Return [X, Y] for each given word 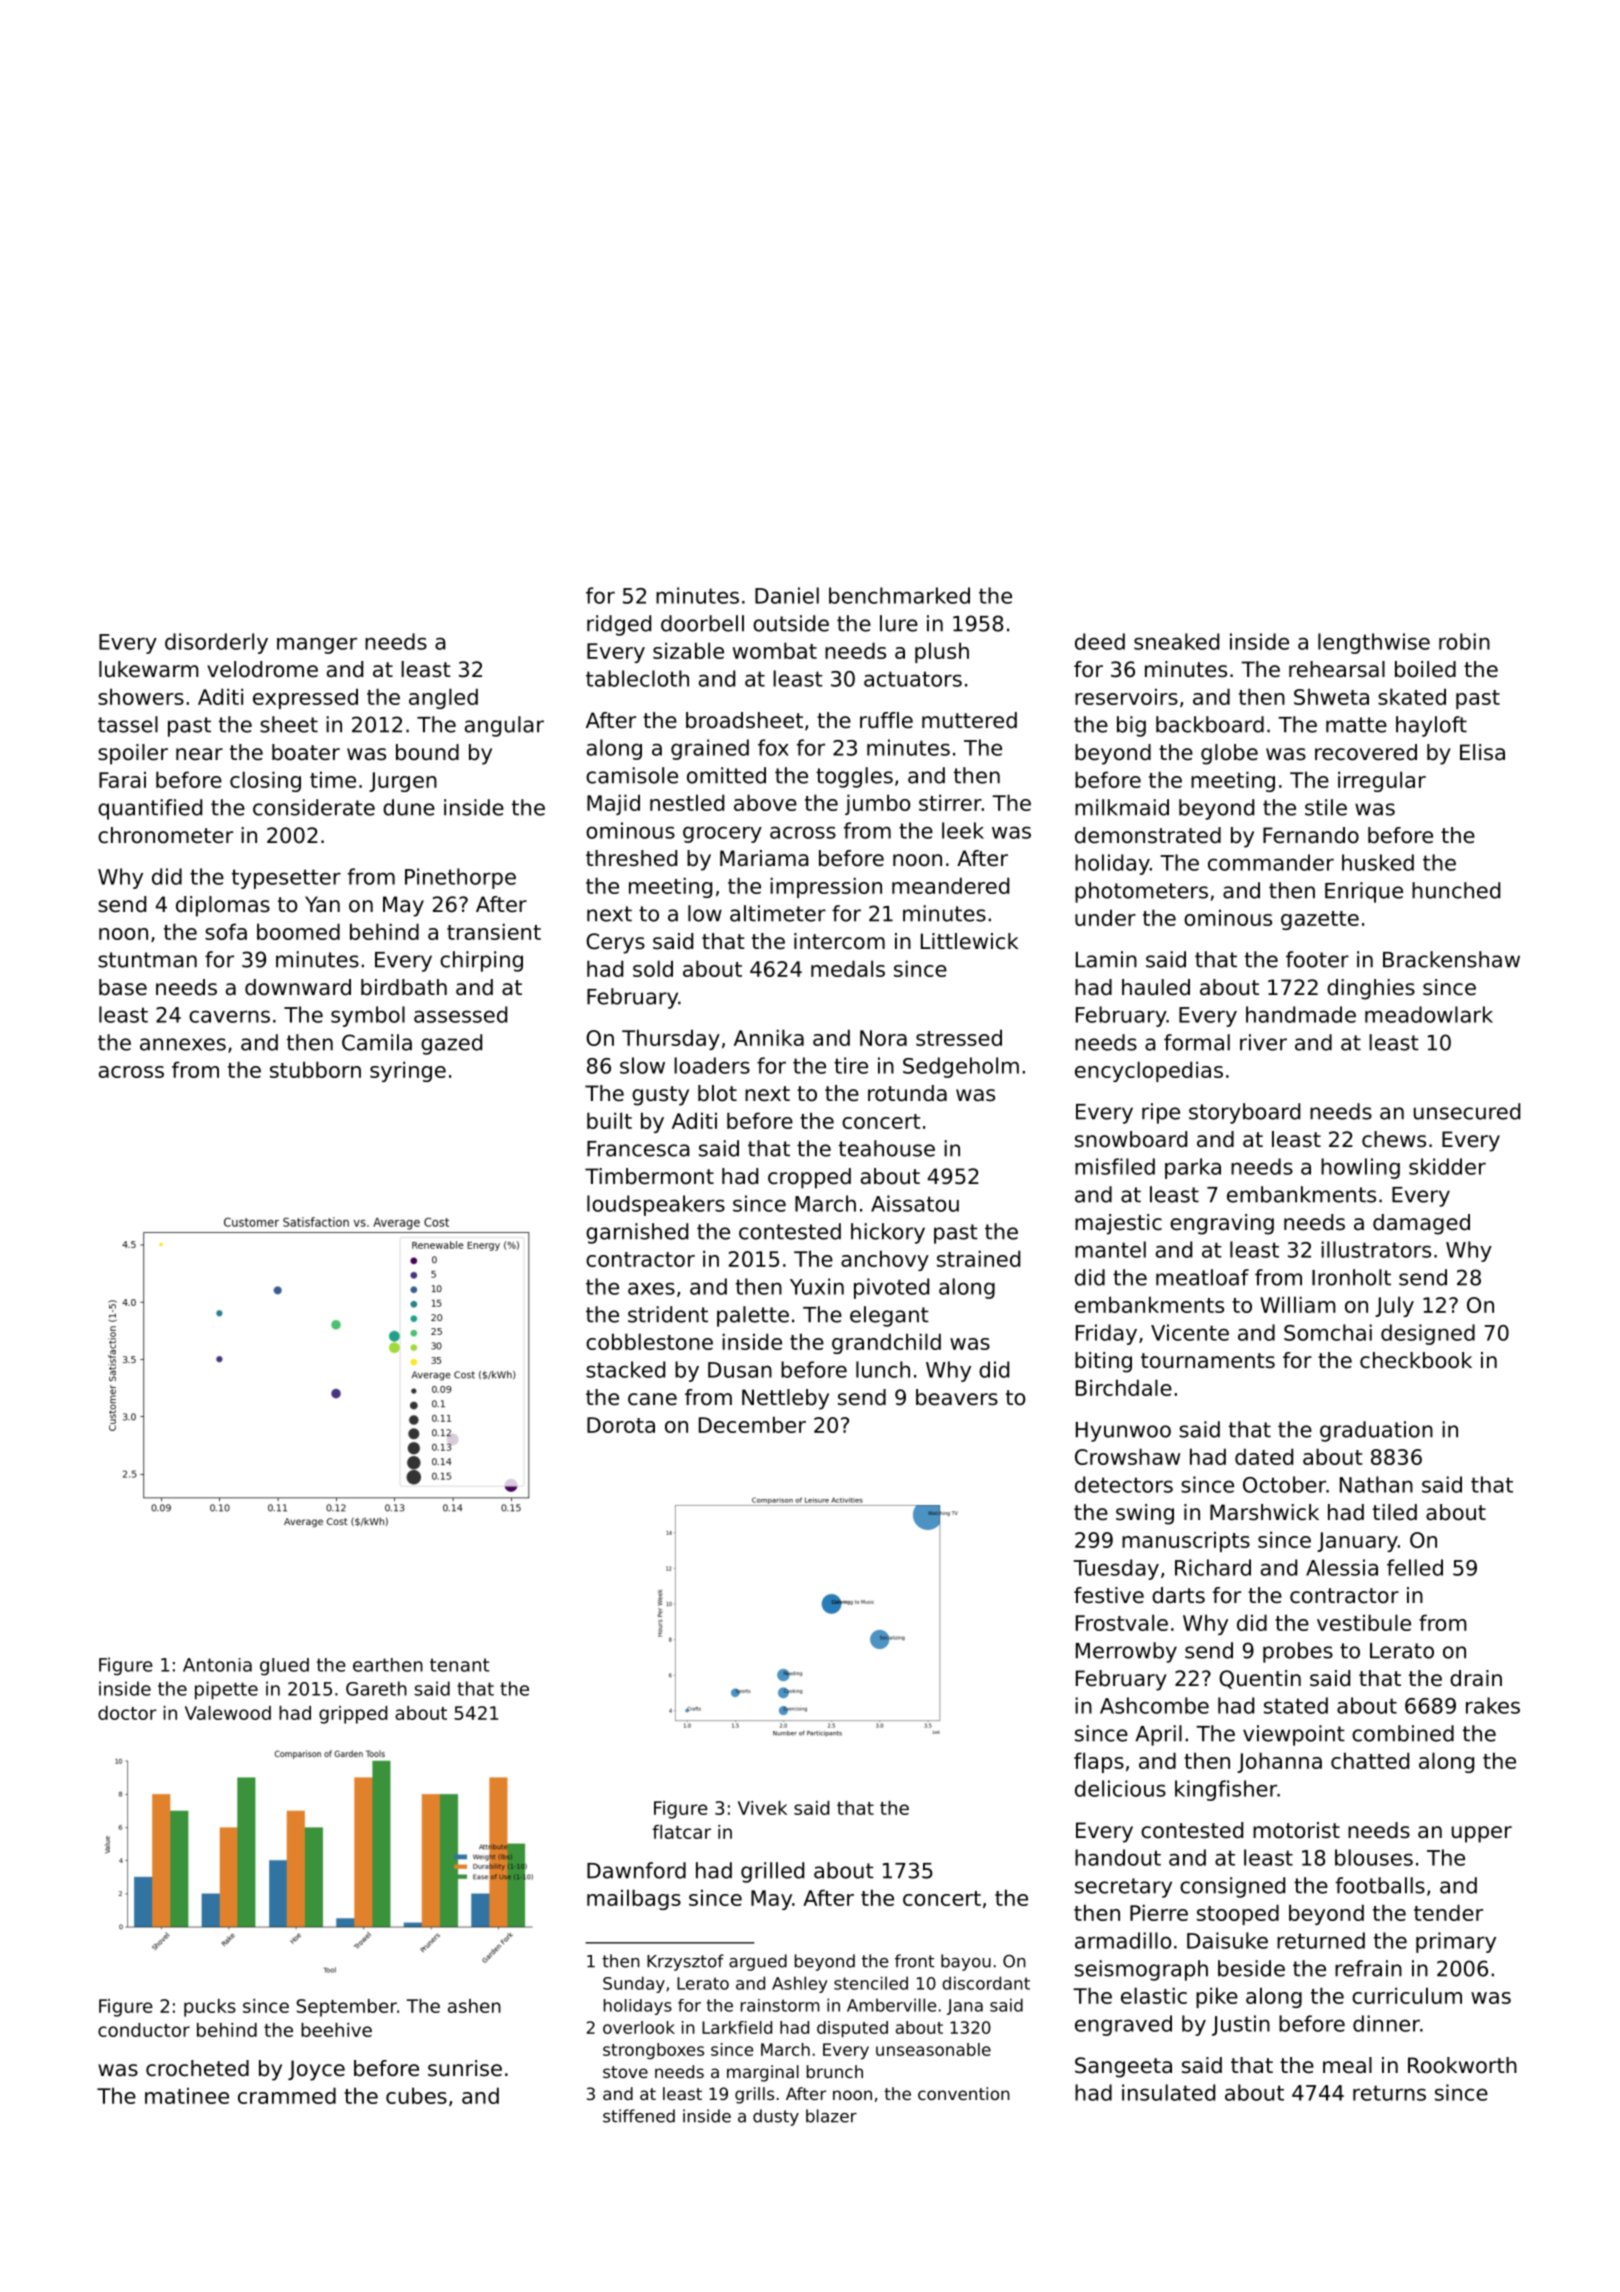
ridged [619, 625]
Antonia [217, 1665]
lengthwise [1374, 643]
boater [306, 752]
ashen [474, 2006]
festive [1109, 1595]
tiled [1395, 1512]
